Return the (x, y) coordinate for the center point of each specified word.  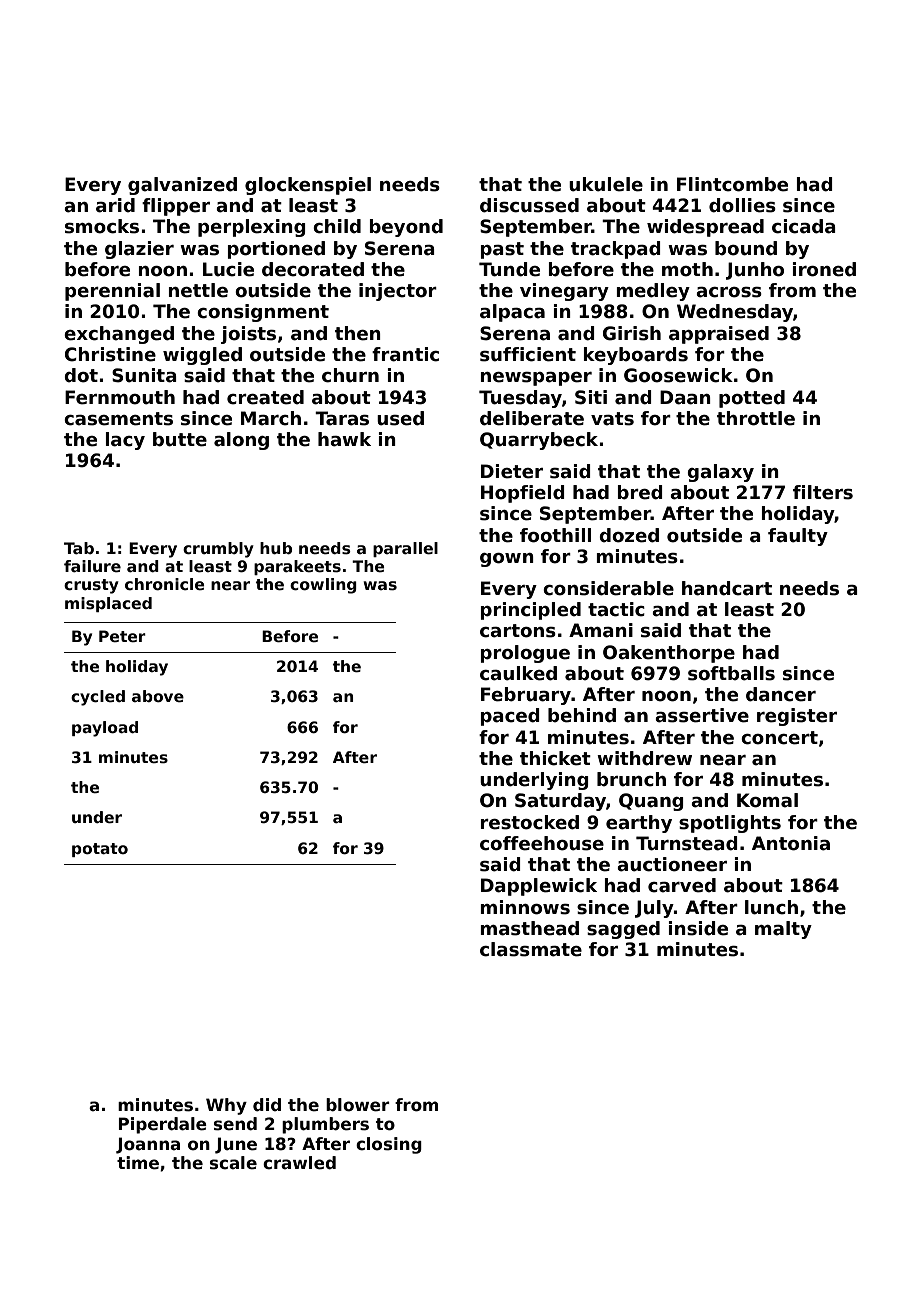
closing (389, 1145)
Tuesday (520, 399)
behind (582, 715)
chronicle (164, 584)
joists (248, 335)
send (235, 1124)
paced (510, 717)
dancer (781, 694)
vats (612, 419)
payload (105, 729)
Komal (767, 800)
